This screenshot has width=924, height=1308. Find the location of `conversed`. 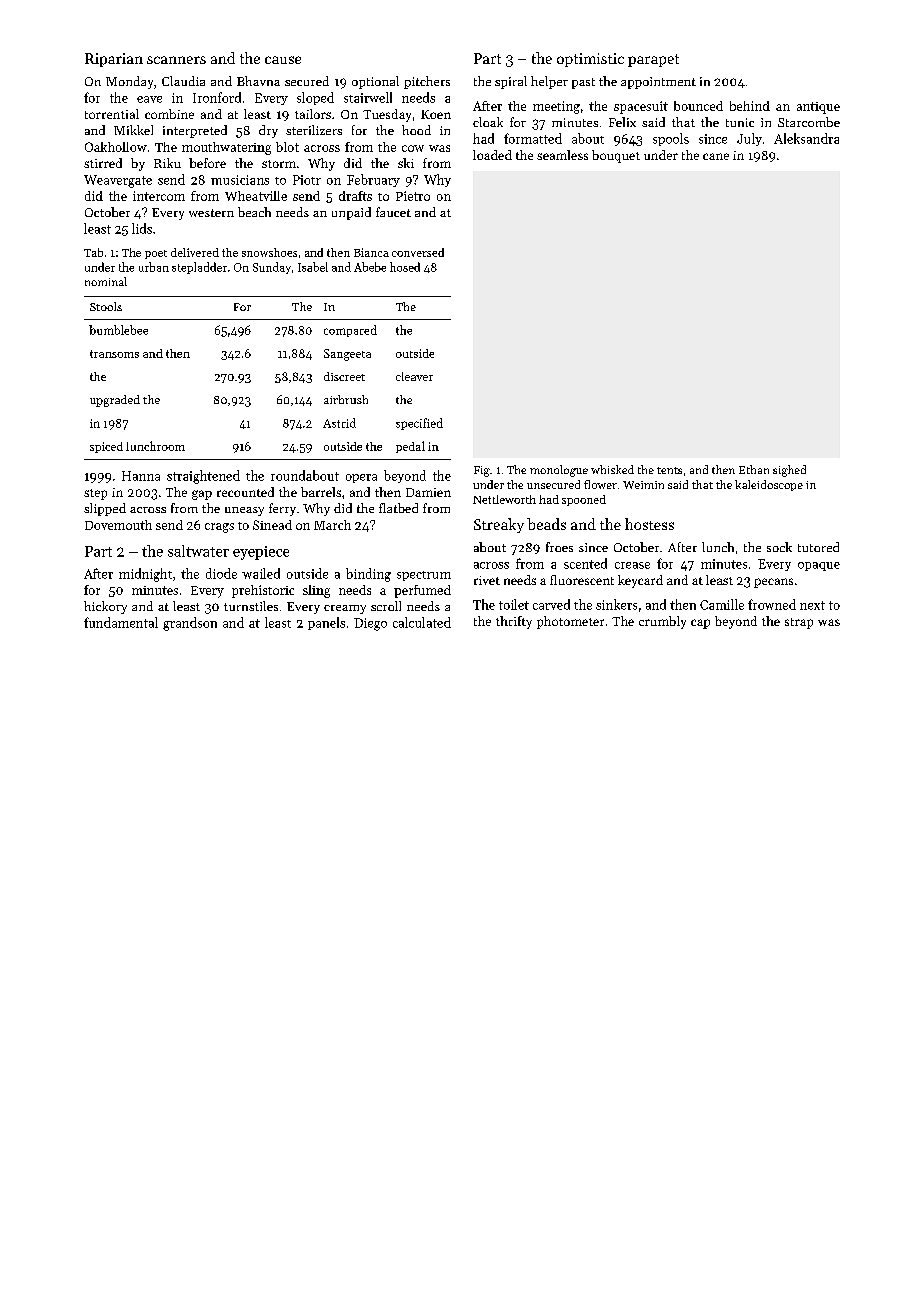

conversed is located at coordinates (418, 252).
